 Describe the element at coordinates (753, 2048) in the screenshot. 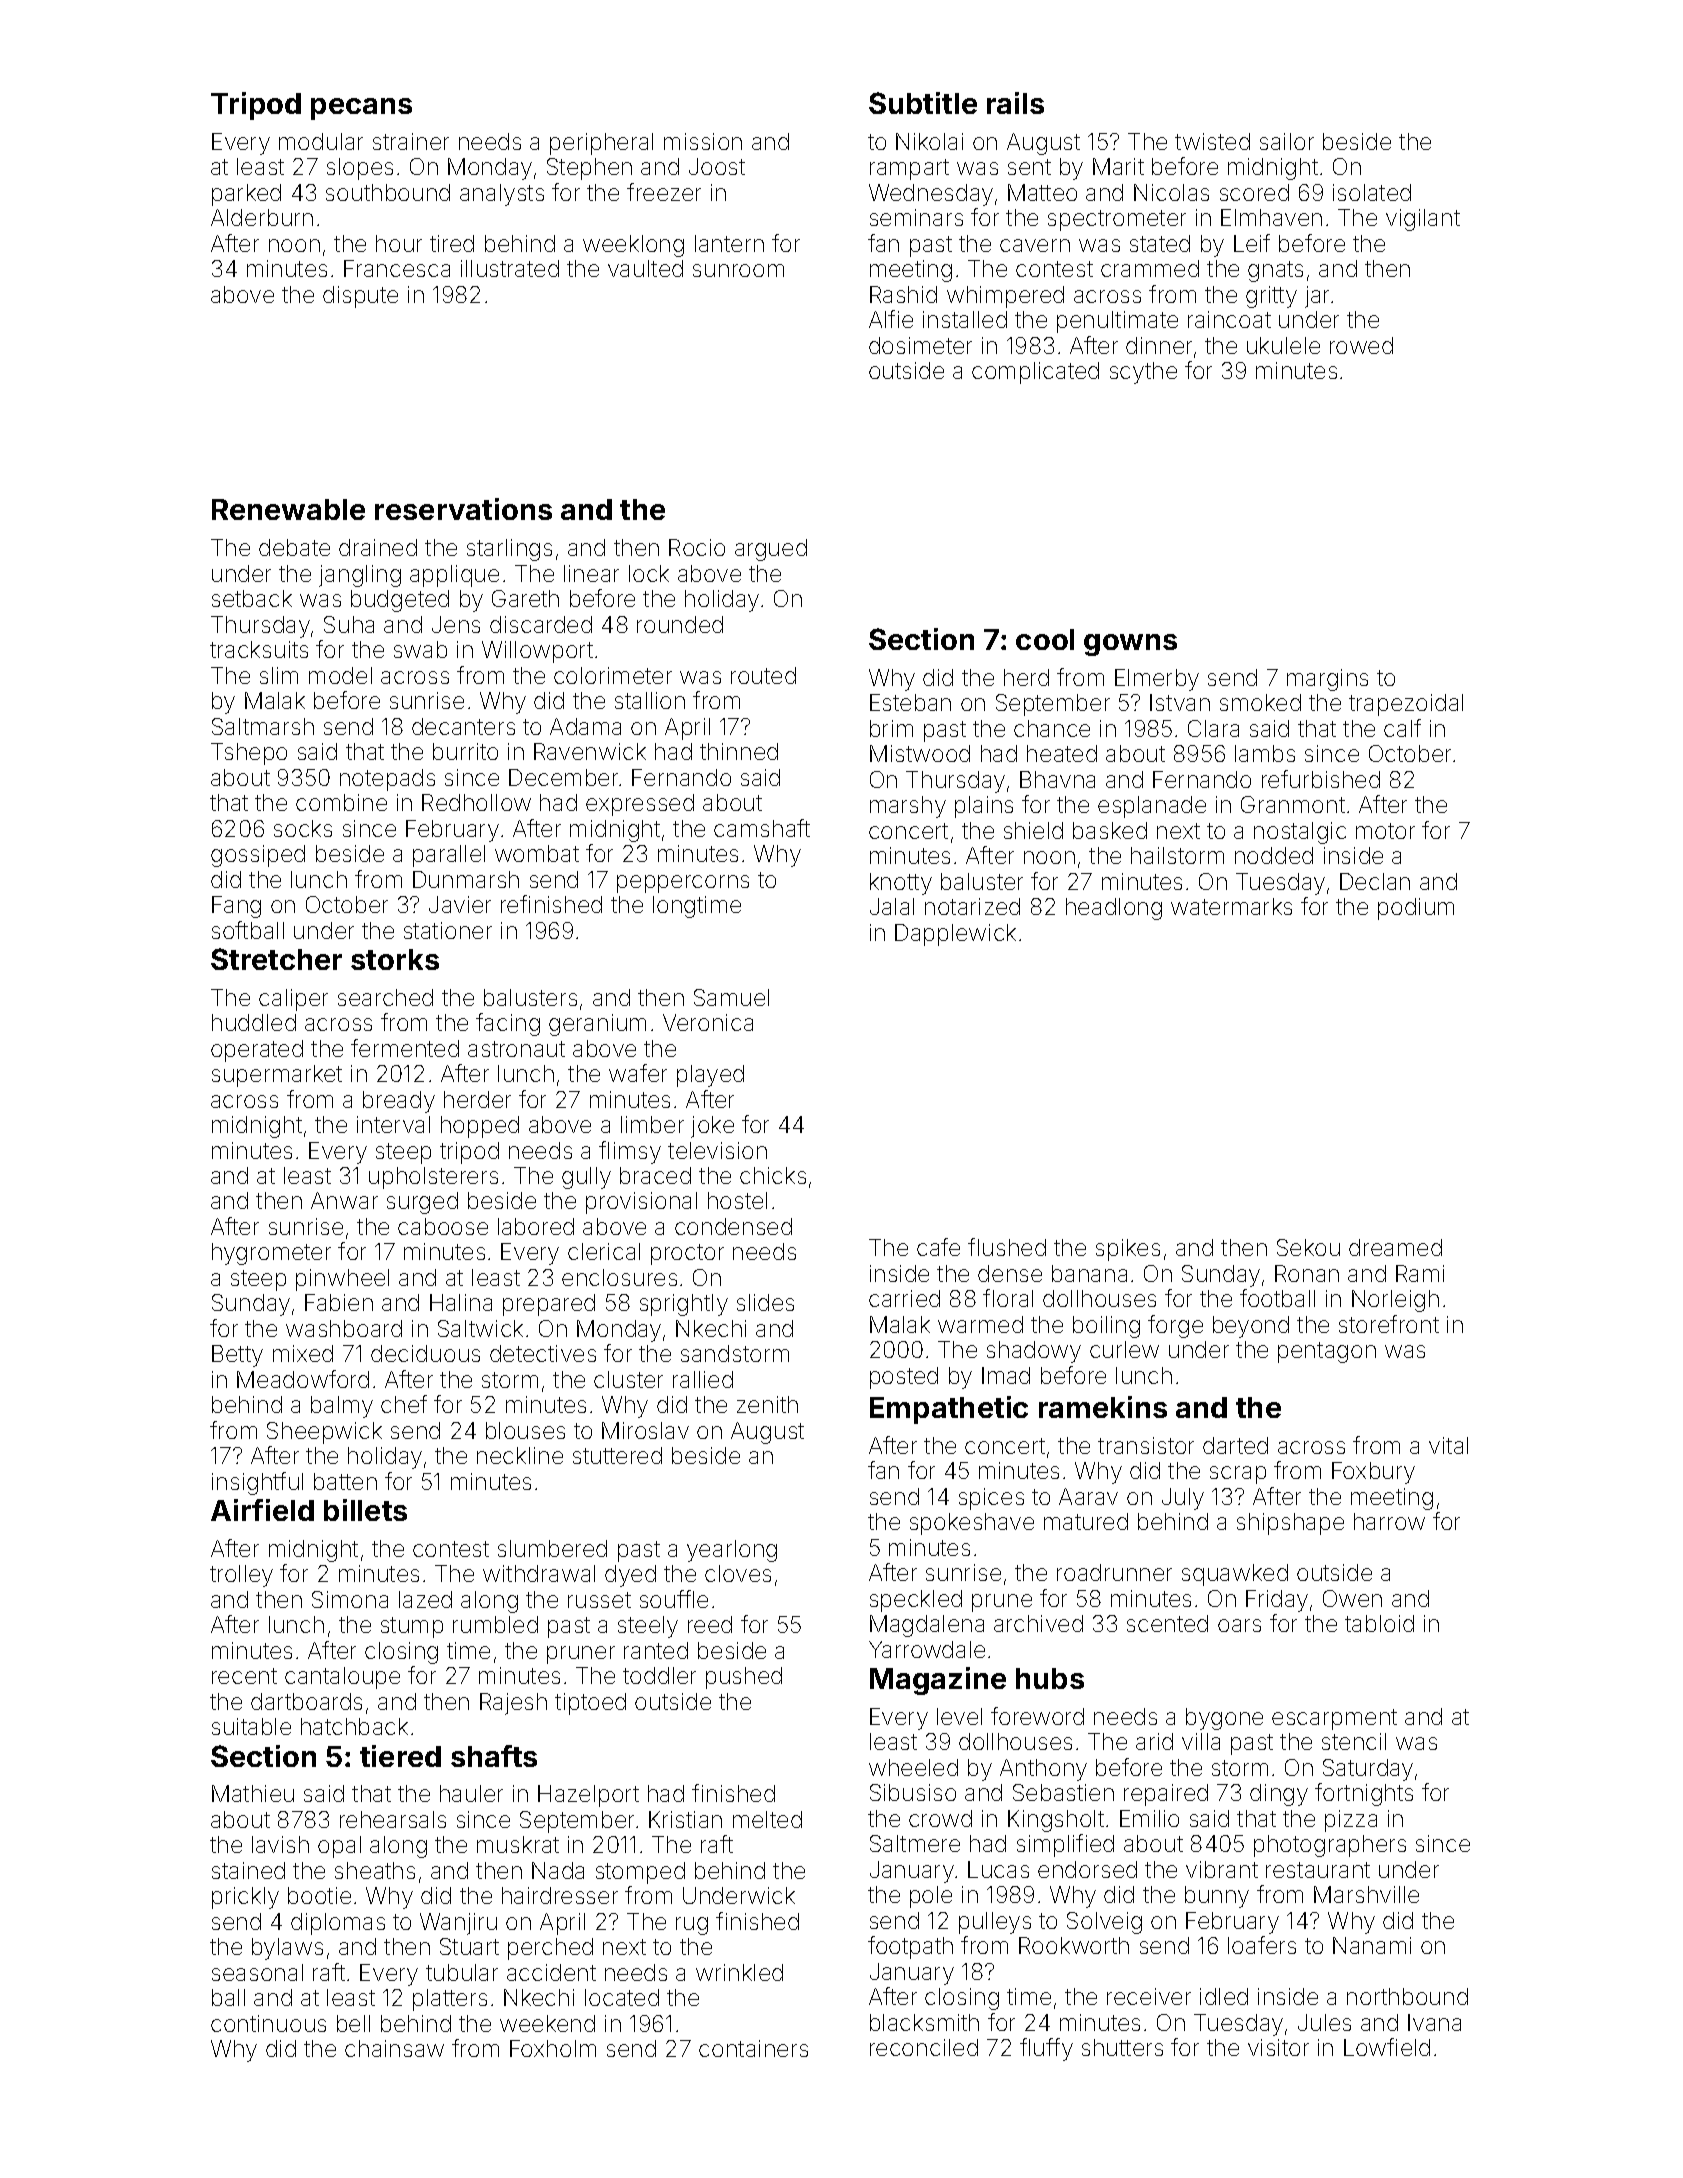

I see `containers` at that location.
